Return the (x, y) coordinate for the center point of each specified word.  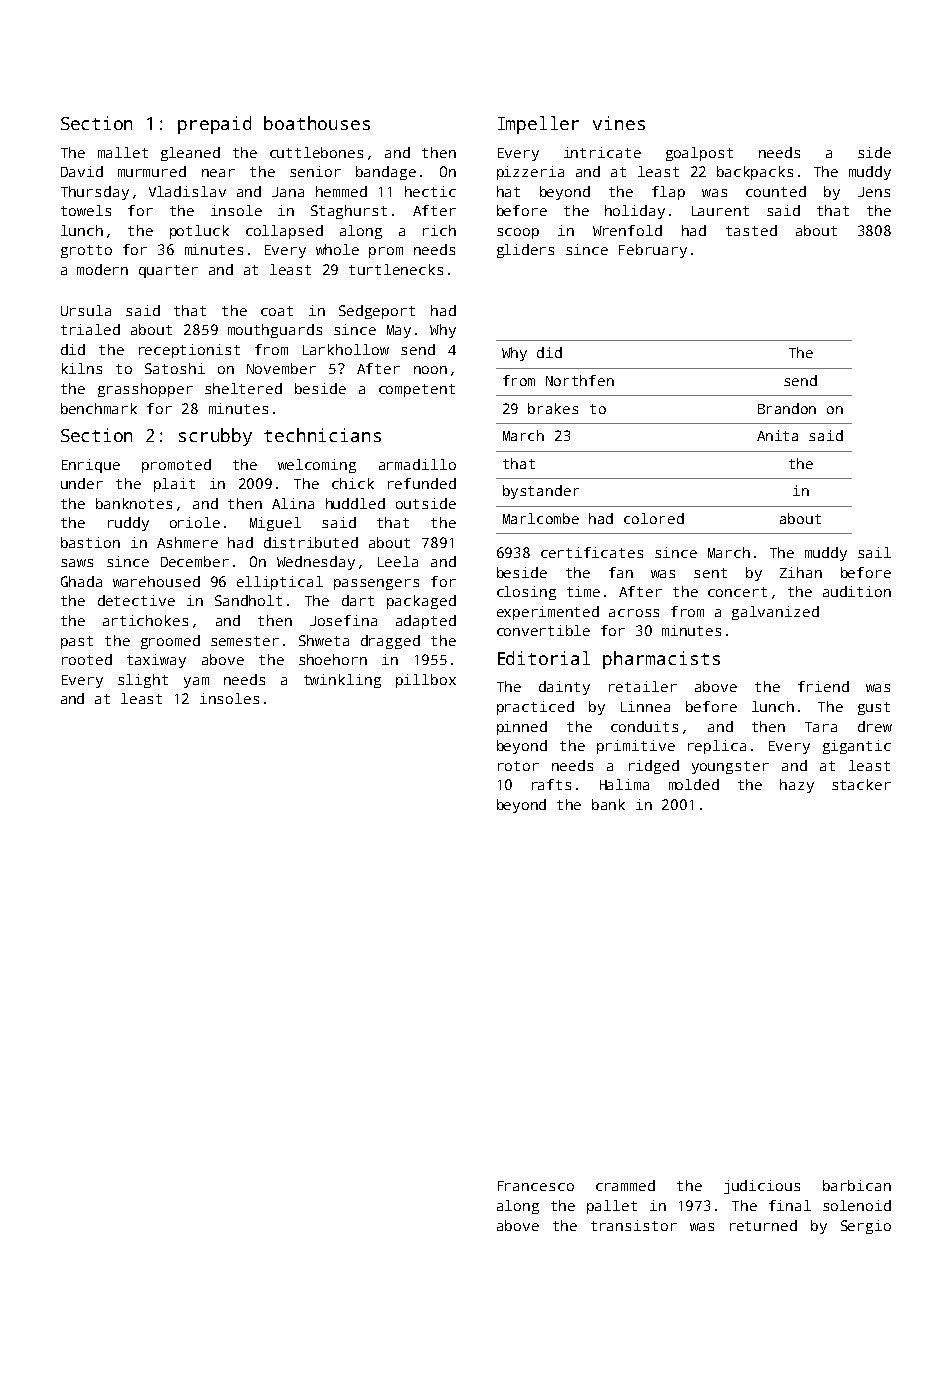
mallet (123, 152)
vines (619, 123)
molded (694, 784)
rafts (551, 784)
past (77, 642)
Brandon (787, 408)
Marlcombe (541, 518)
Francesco (536, 1186)
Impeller (538, 125)
